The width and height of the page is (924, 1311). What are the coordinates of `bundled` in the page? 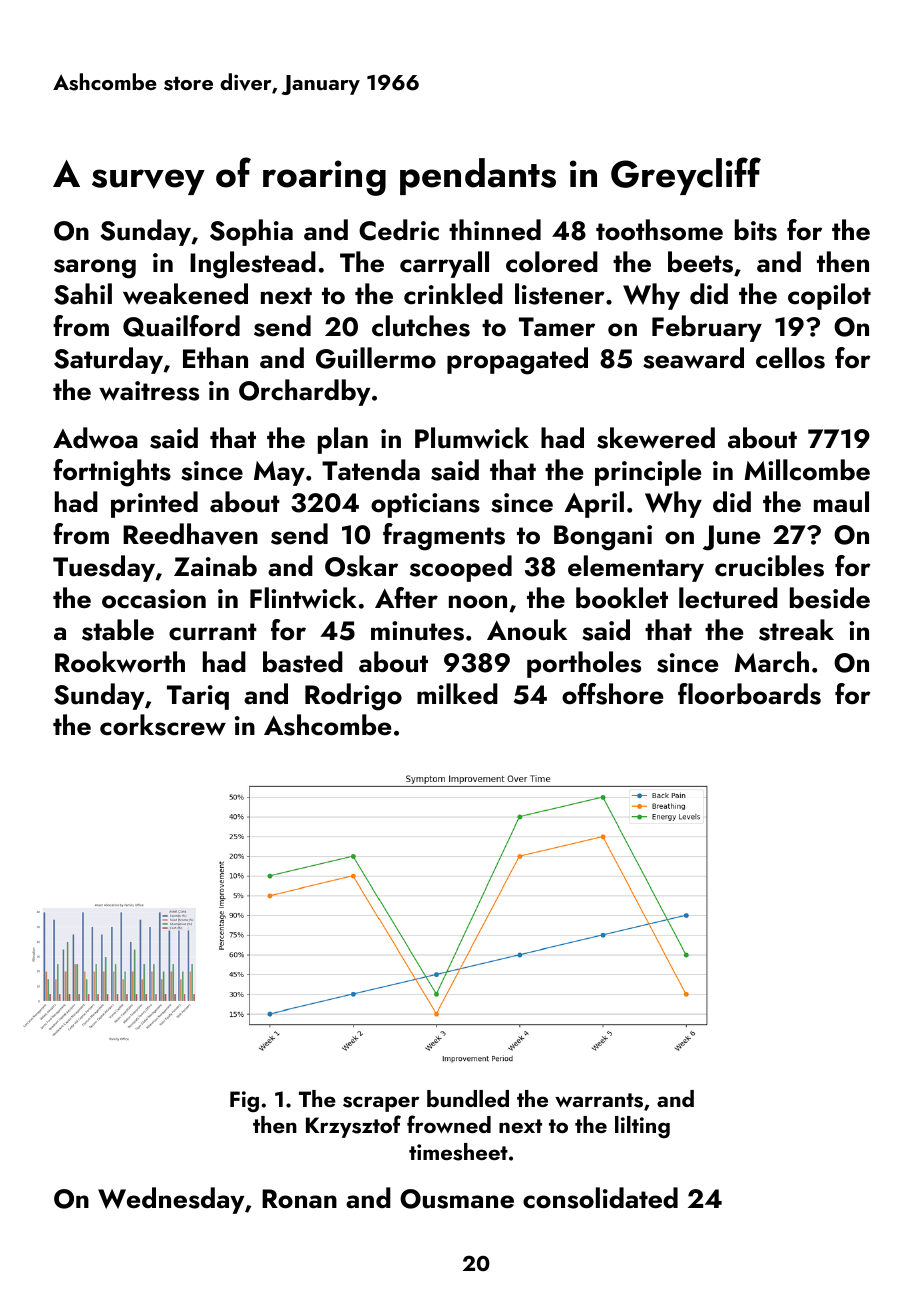 It's located at (468, 1098).
